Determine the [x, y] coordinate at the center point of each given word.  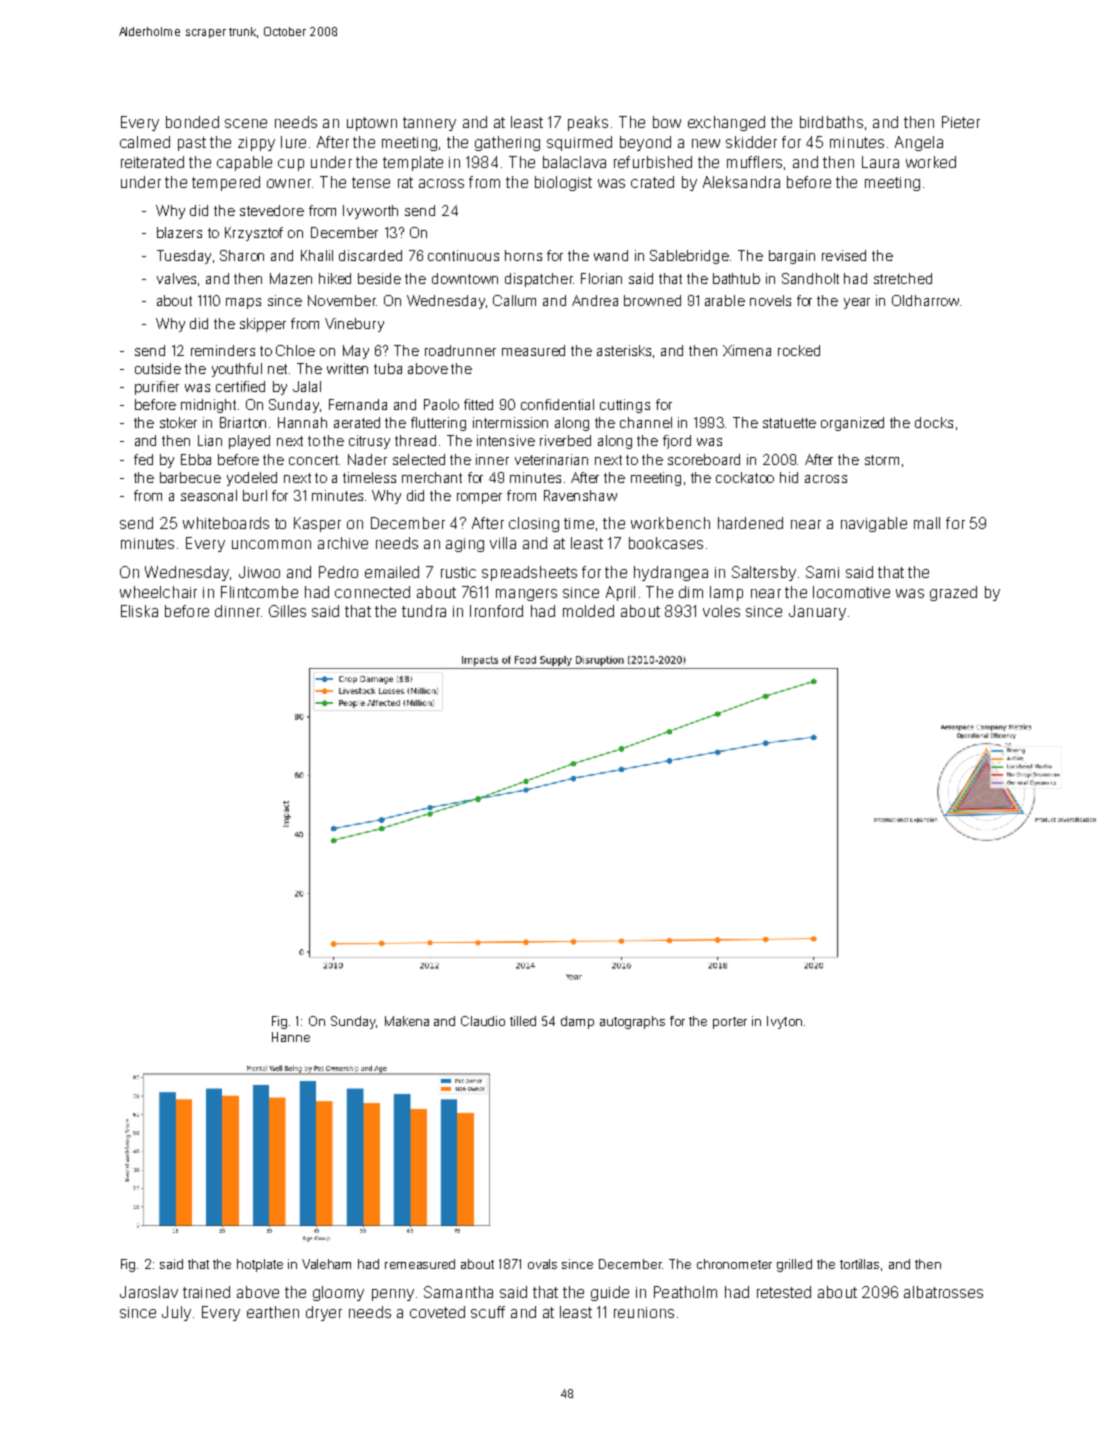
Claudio [483, 1021]
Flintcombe [259, 592]
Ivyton [784, 1022]
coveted [437, 1312]
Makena [407, 1021]
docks [934, 422]
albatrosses [943, 1292]
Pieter [961, 122]
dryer [324, 1313]
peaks [588, 123]
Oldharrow [925, 300]
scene [246, 123]
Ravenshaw [580, 495]
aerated [357, 422]
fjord [677, 442]
